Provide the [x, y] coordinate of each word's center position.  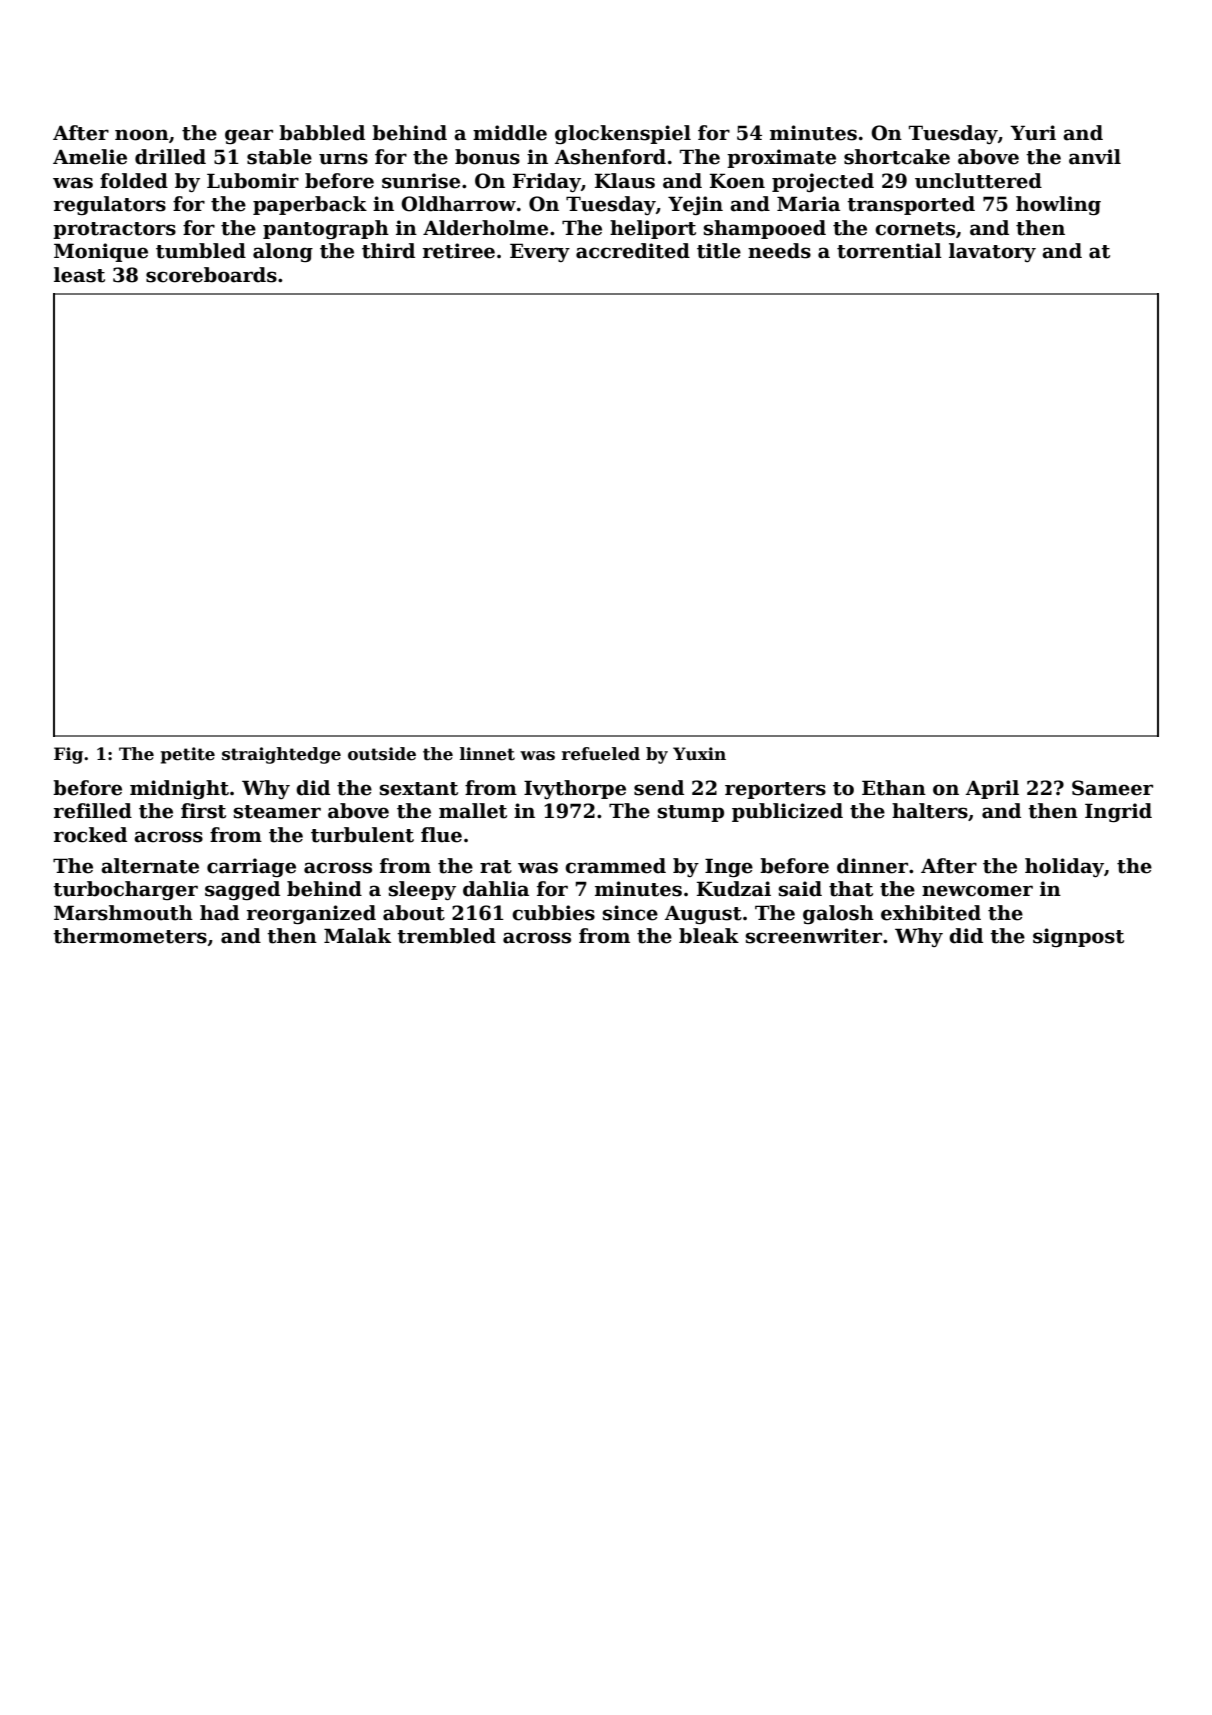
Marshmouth [123, 913]
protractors [114, 230]
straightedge [281, 755]
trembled [446, 936]
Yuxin [699, 753]
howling [1058, 205]
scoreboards [211, 275]
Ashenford [610, 157]
